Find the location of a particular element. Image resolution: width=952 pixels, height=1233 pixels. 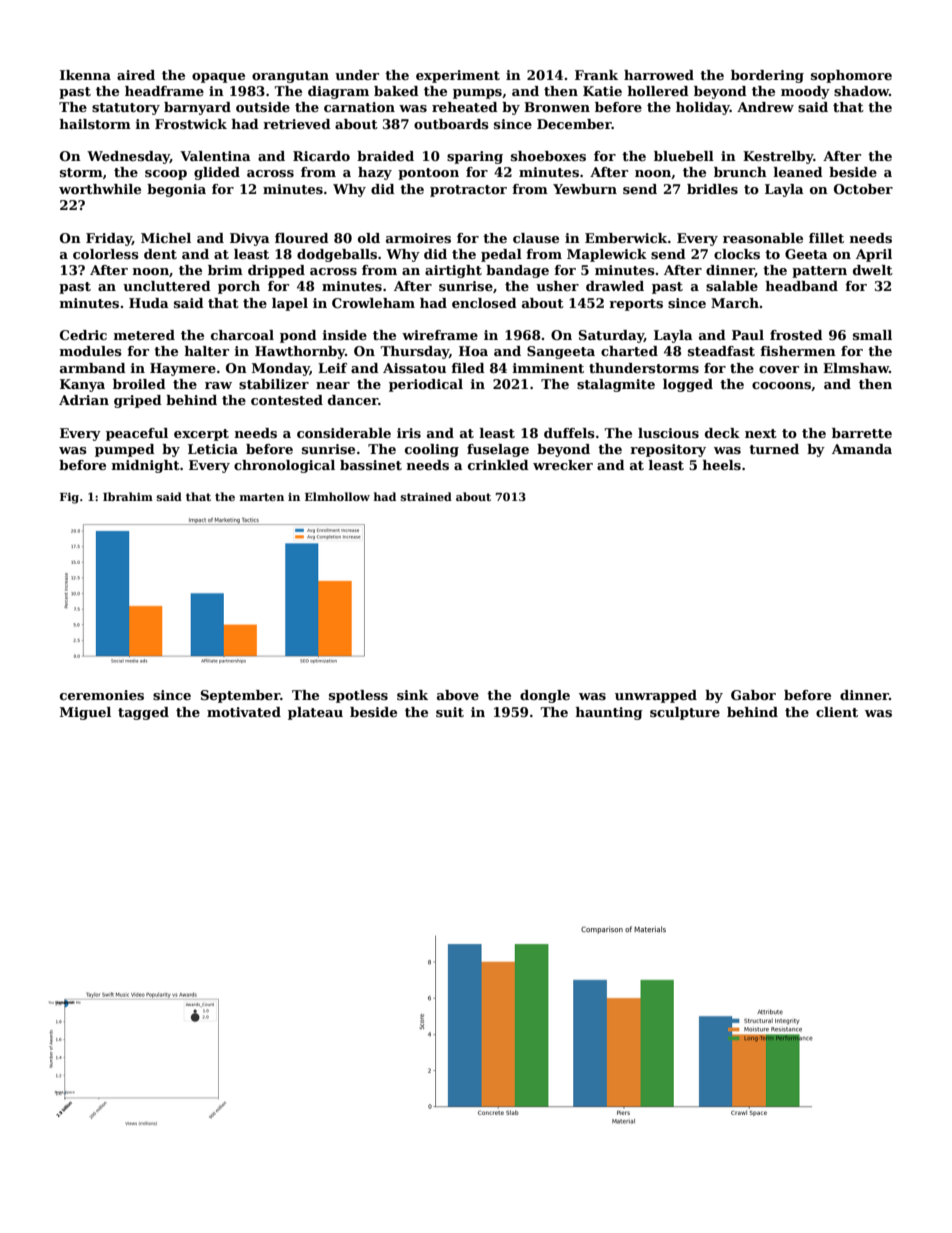

leaned is located at coordinates (798, 172).
